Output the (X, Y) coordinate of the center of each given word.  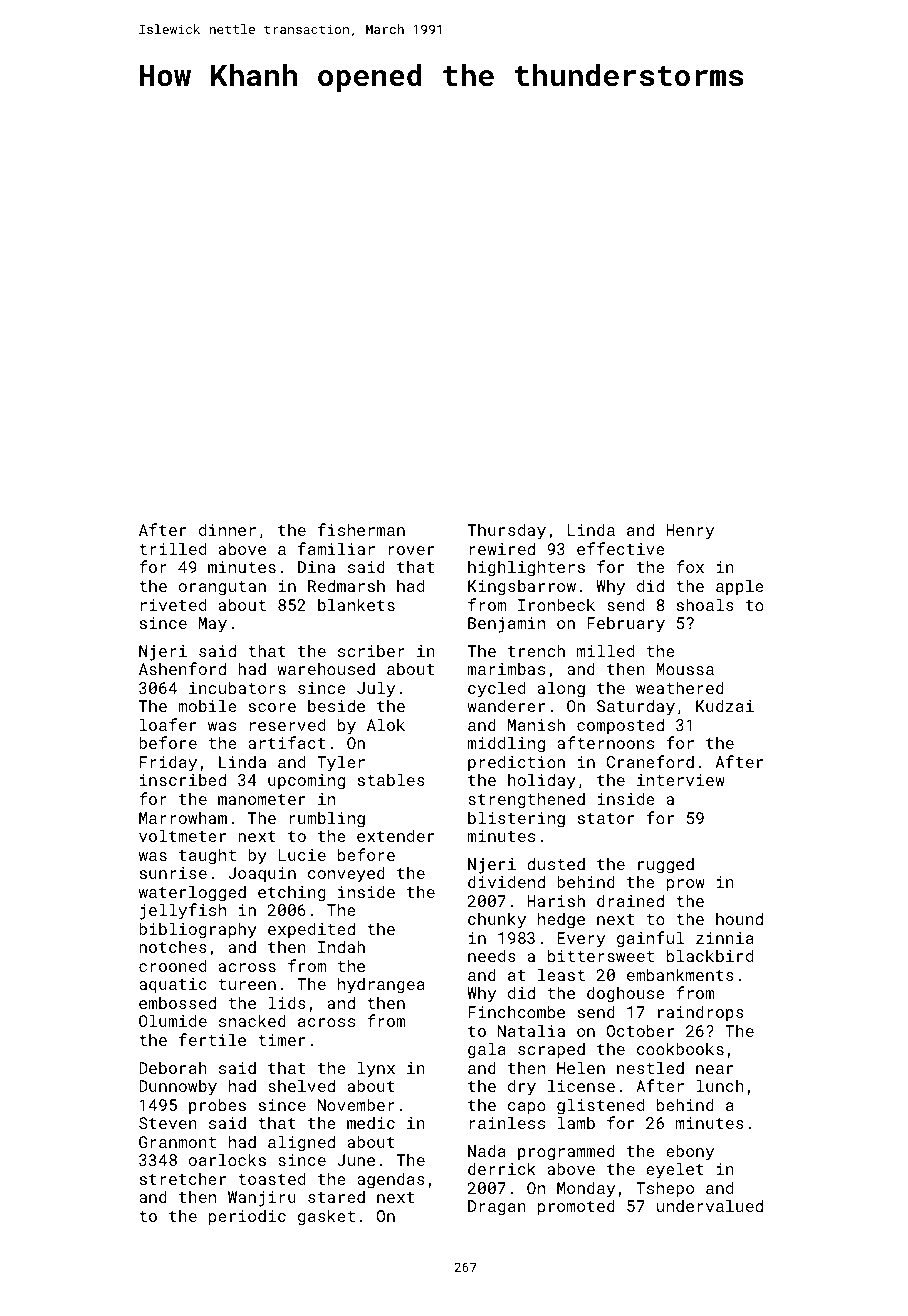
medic (371, 1122)
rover (411, 550)
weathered (680, 687)
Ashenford (182, 668)
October (640, 1030)
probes (217, 1106)
